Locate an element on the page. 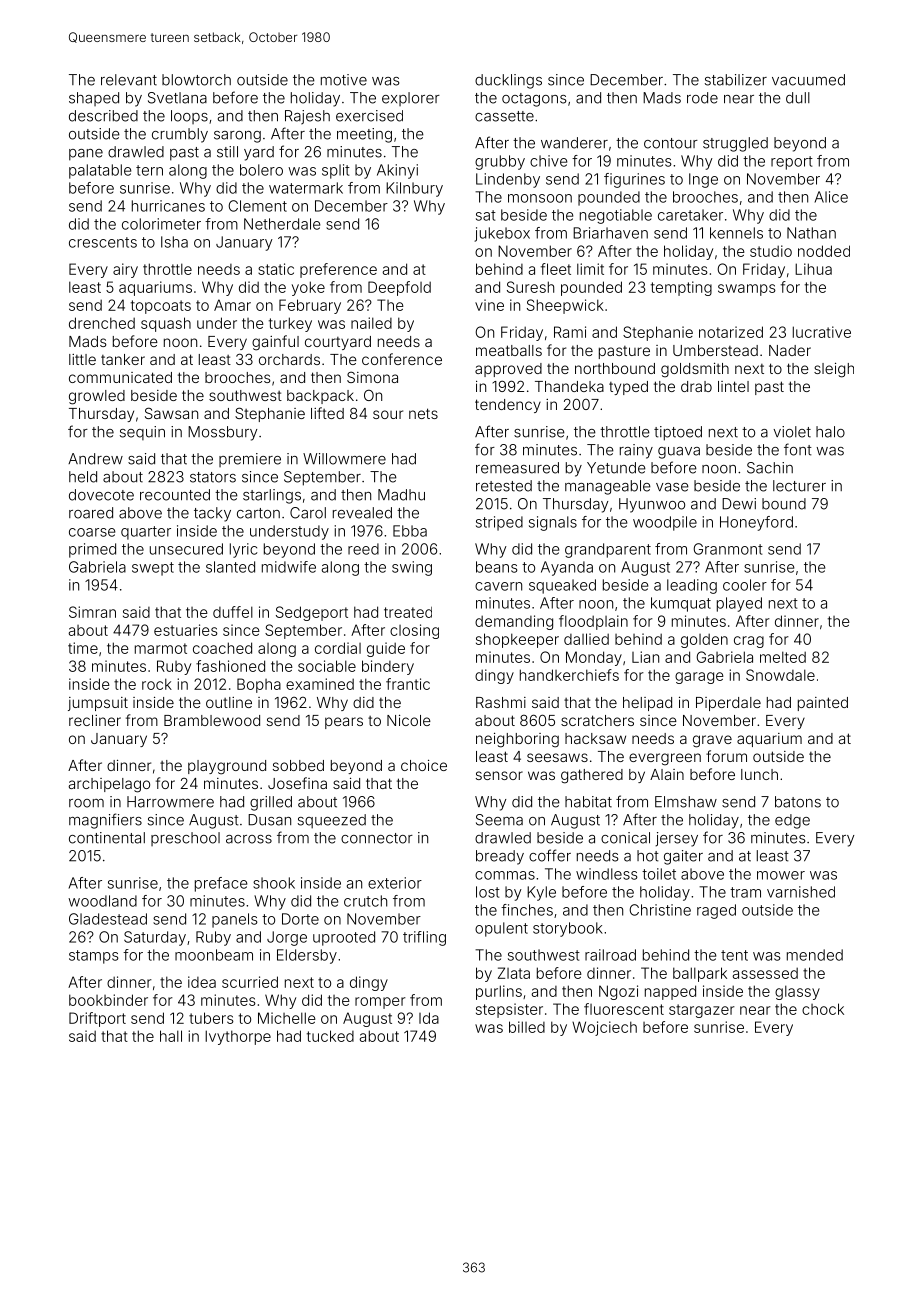  crumbly is located at coordinates (180, 135).
